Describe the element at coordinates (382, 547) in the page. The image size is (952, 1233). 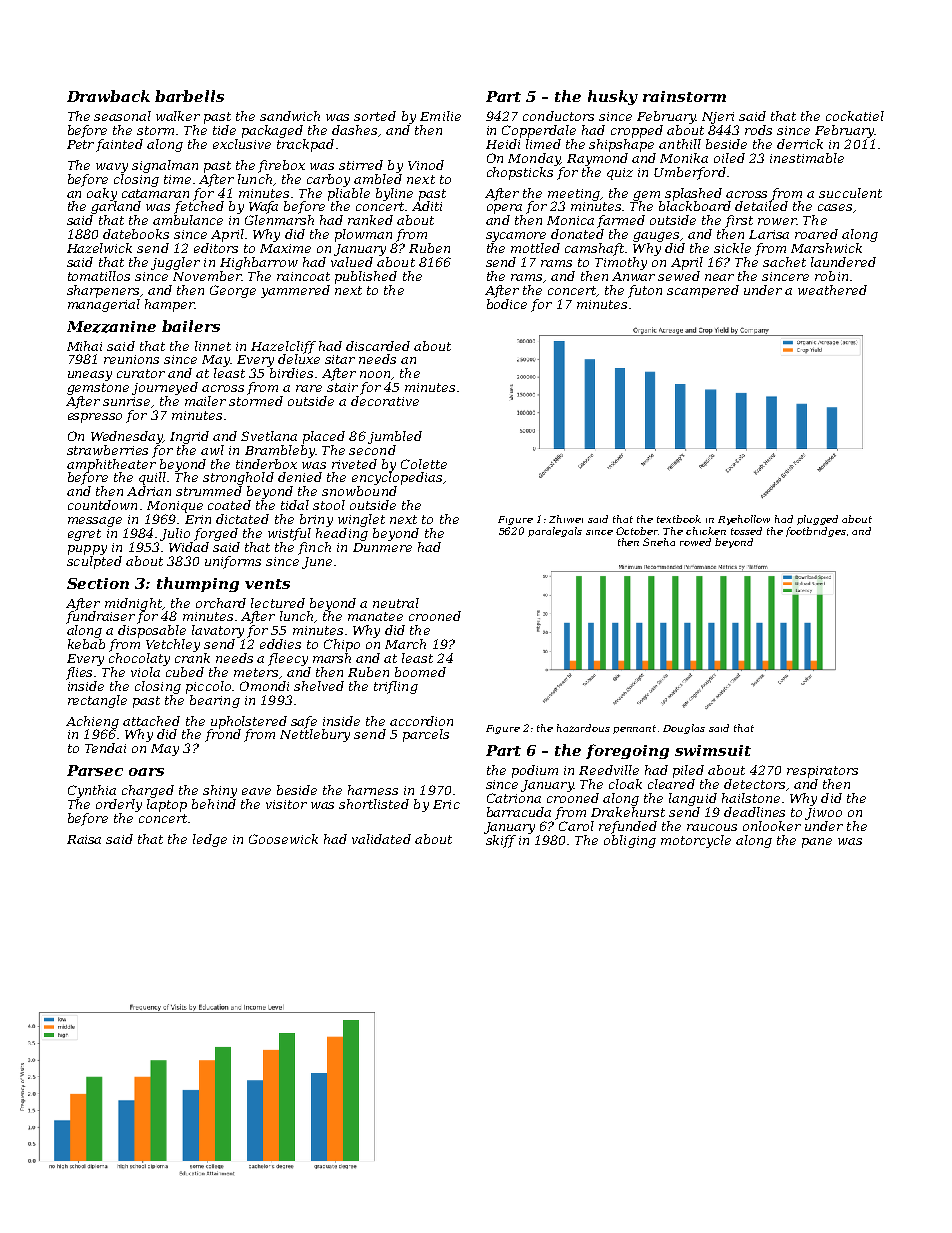
I see `Dunmere` at that location.
